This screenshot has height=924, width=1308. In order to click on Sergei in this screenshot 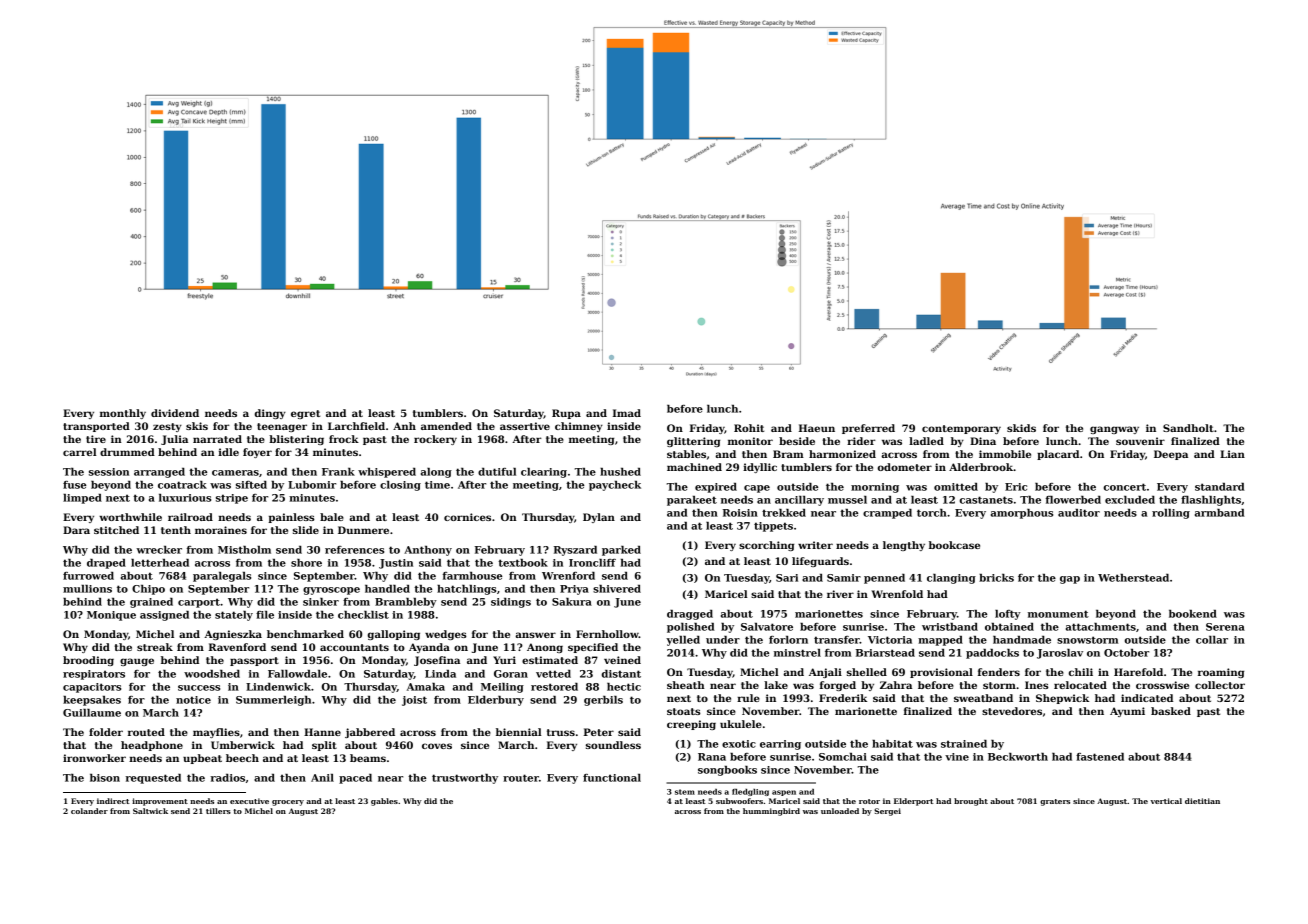, I will do `click(887, 812)`.
